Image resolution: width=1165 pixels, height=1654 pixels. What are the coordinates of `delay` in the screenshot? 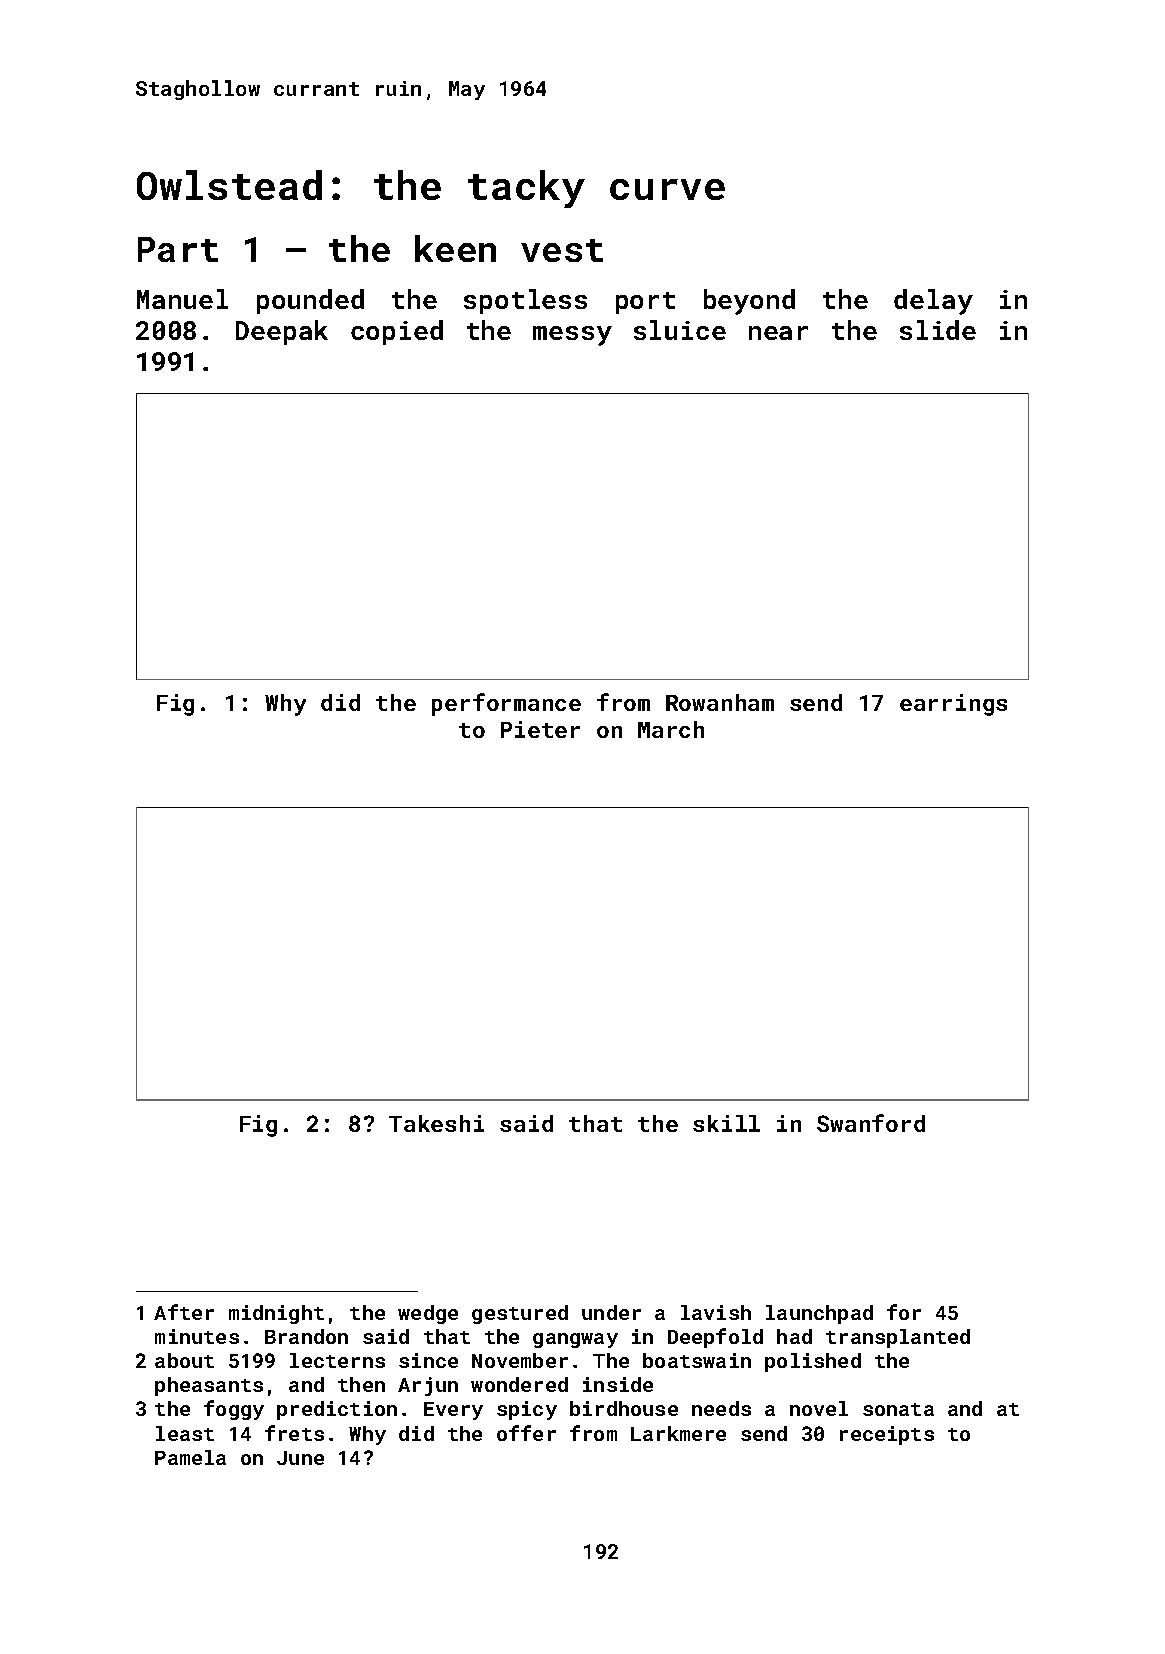 It's located at (933, 302).
